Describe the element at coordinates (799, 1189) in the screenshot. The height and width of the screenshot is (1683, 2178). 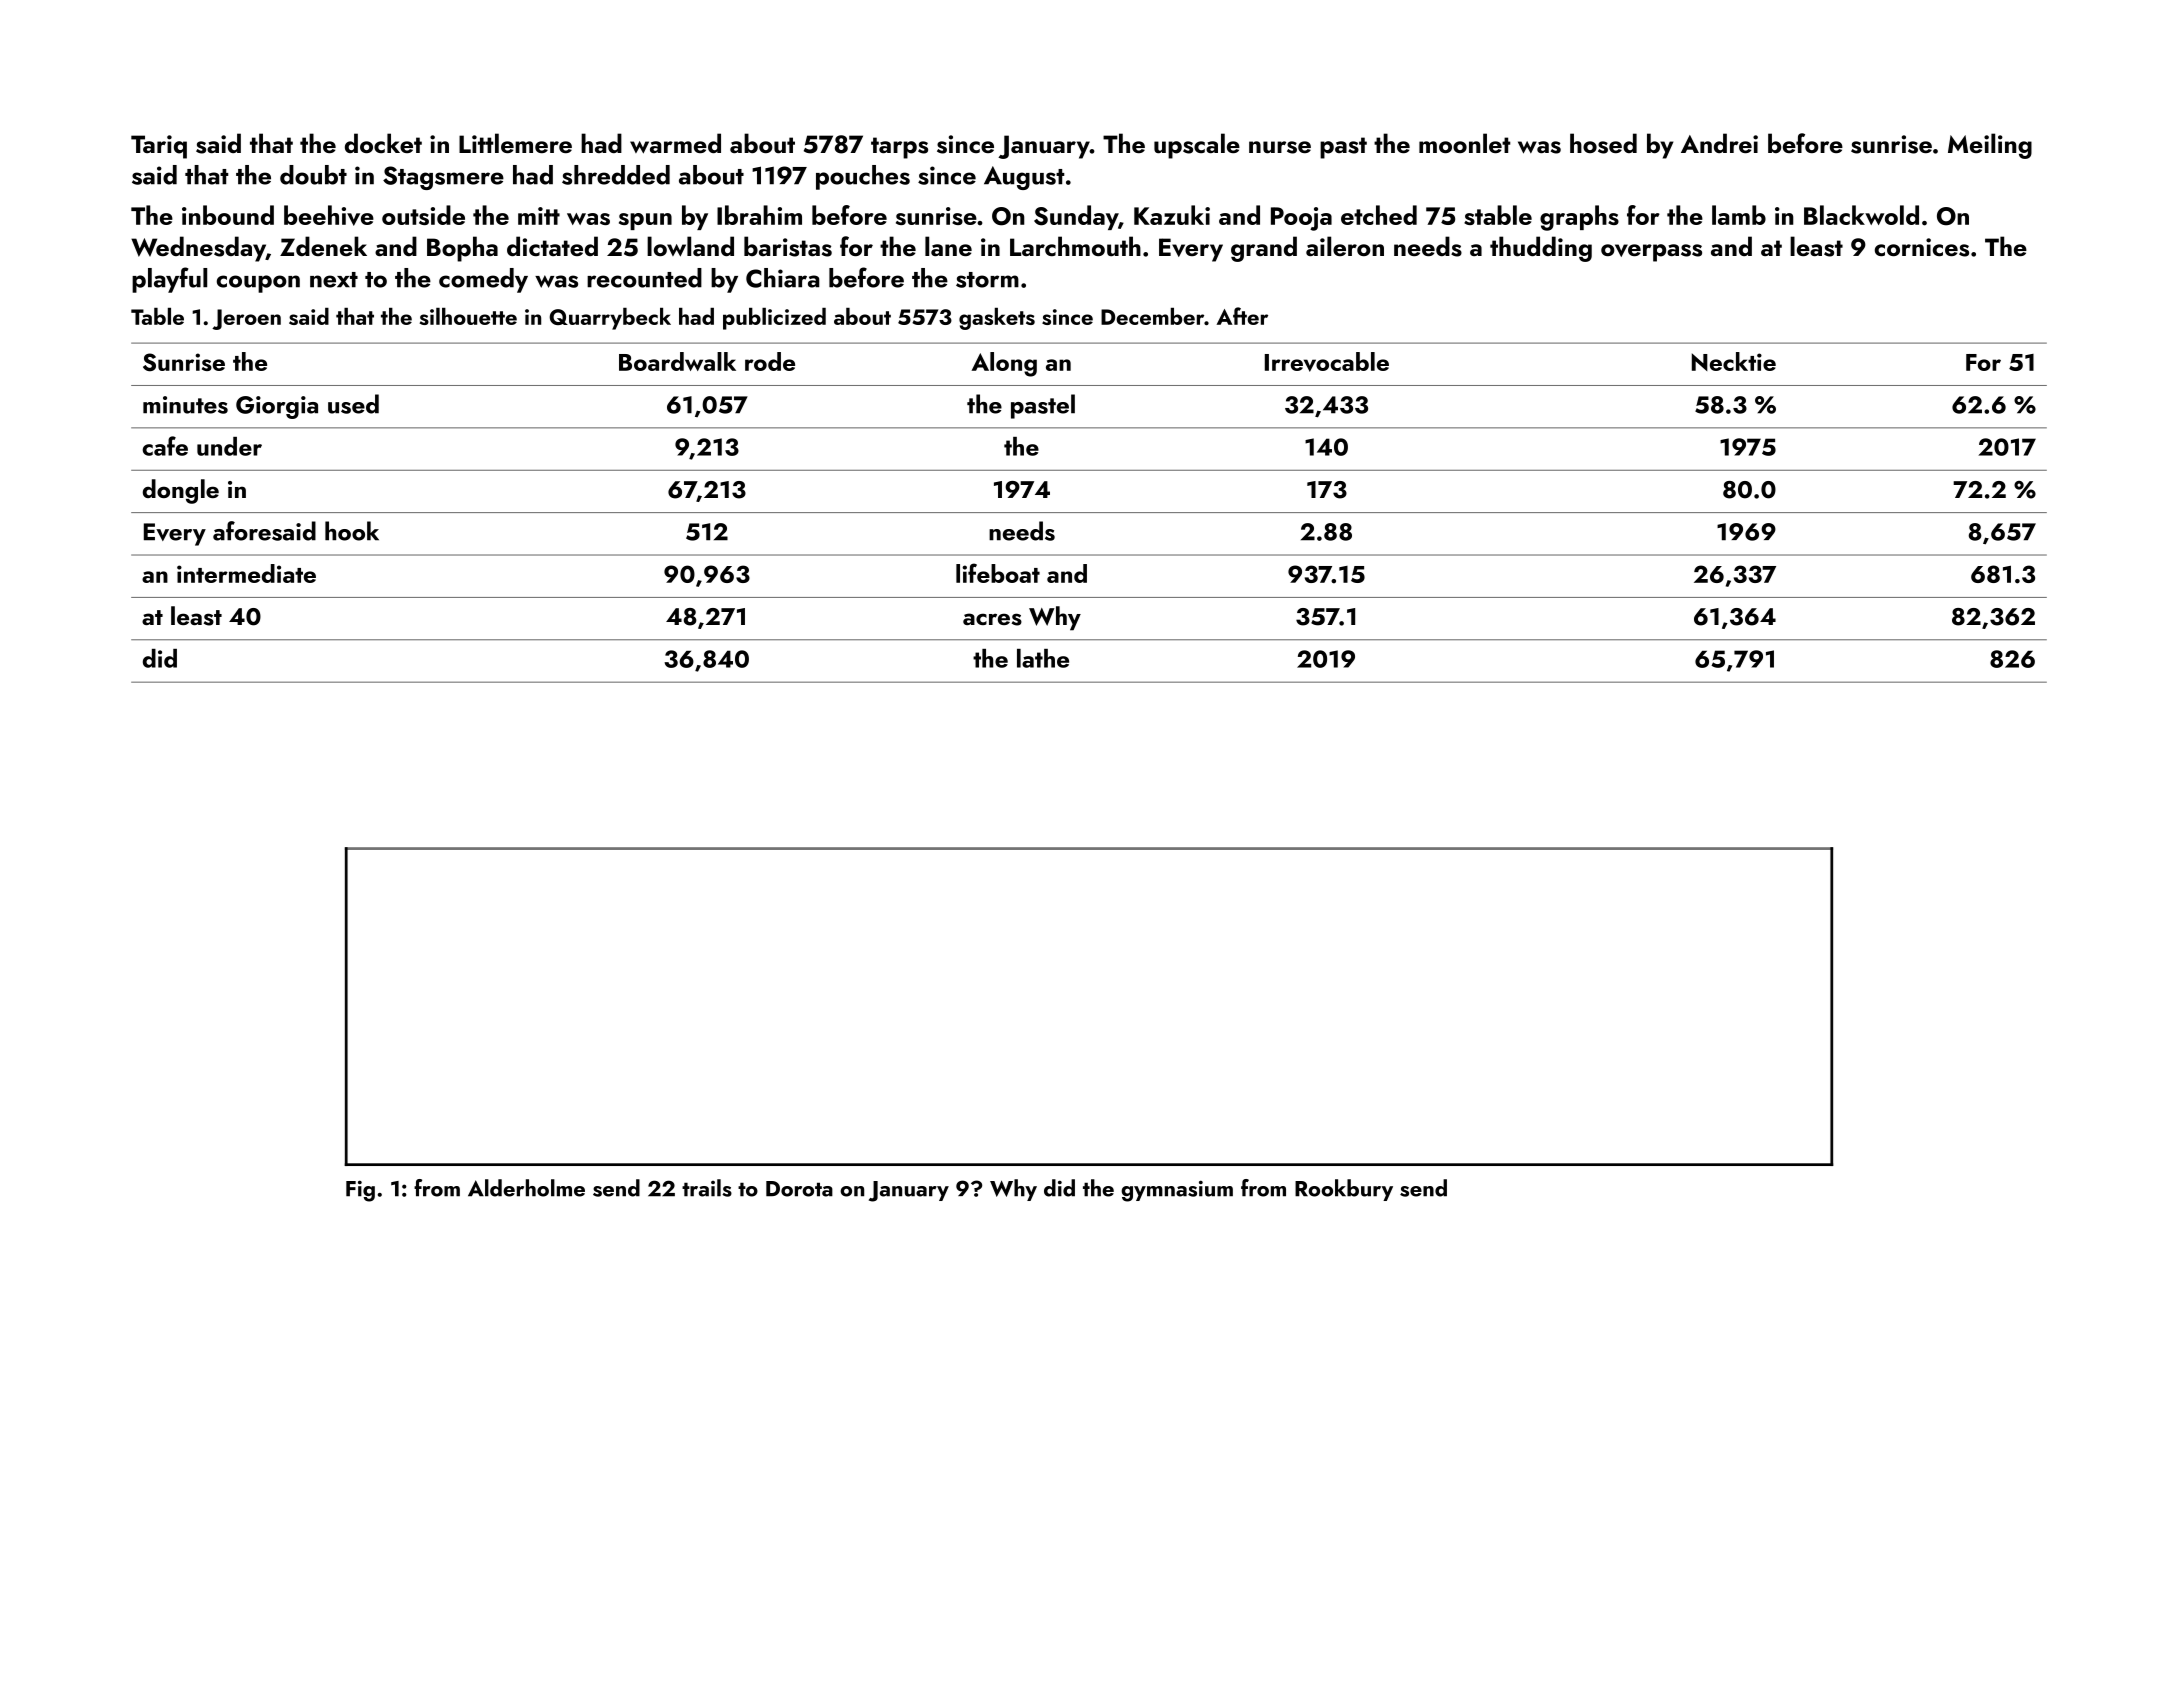
I see `Dorota` at that location.
